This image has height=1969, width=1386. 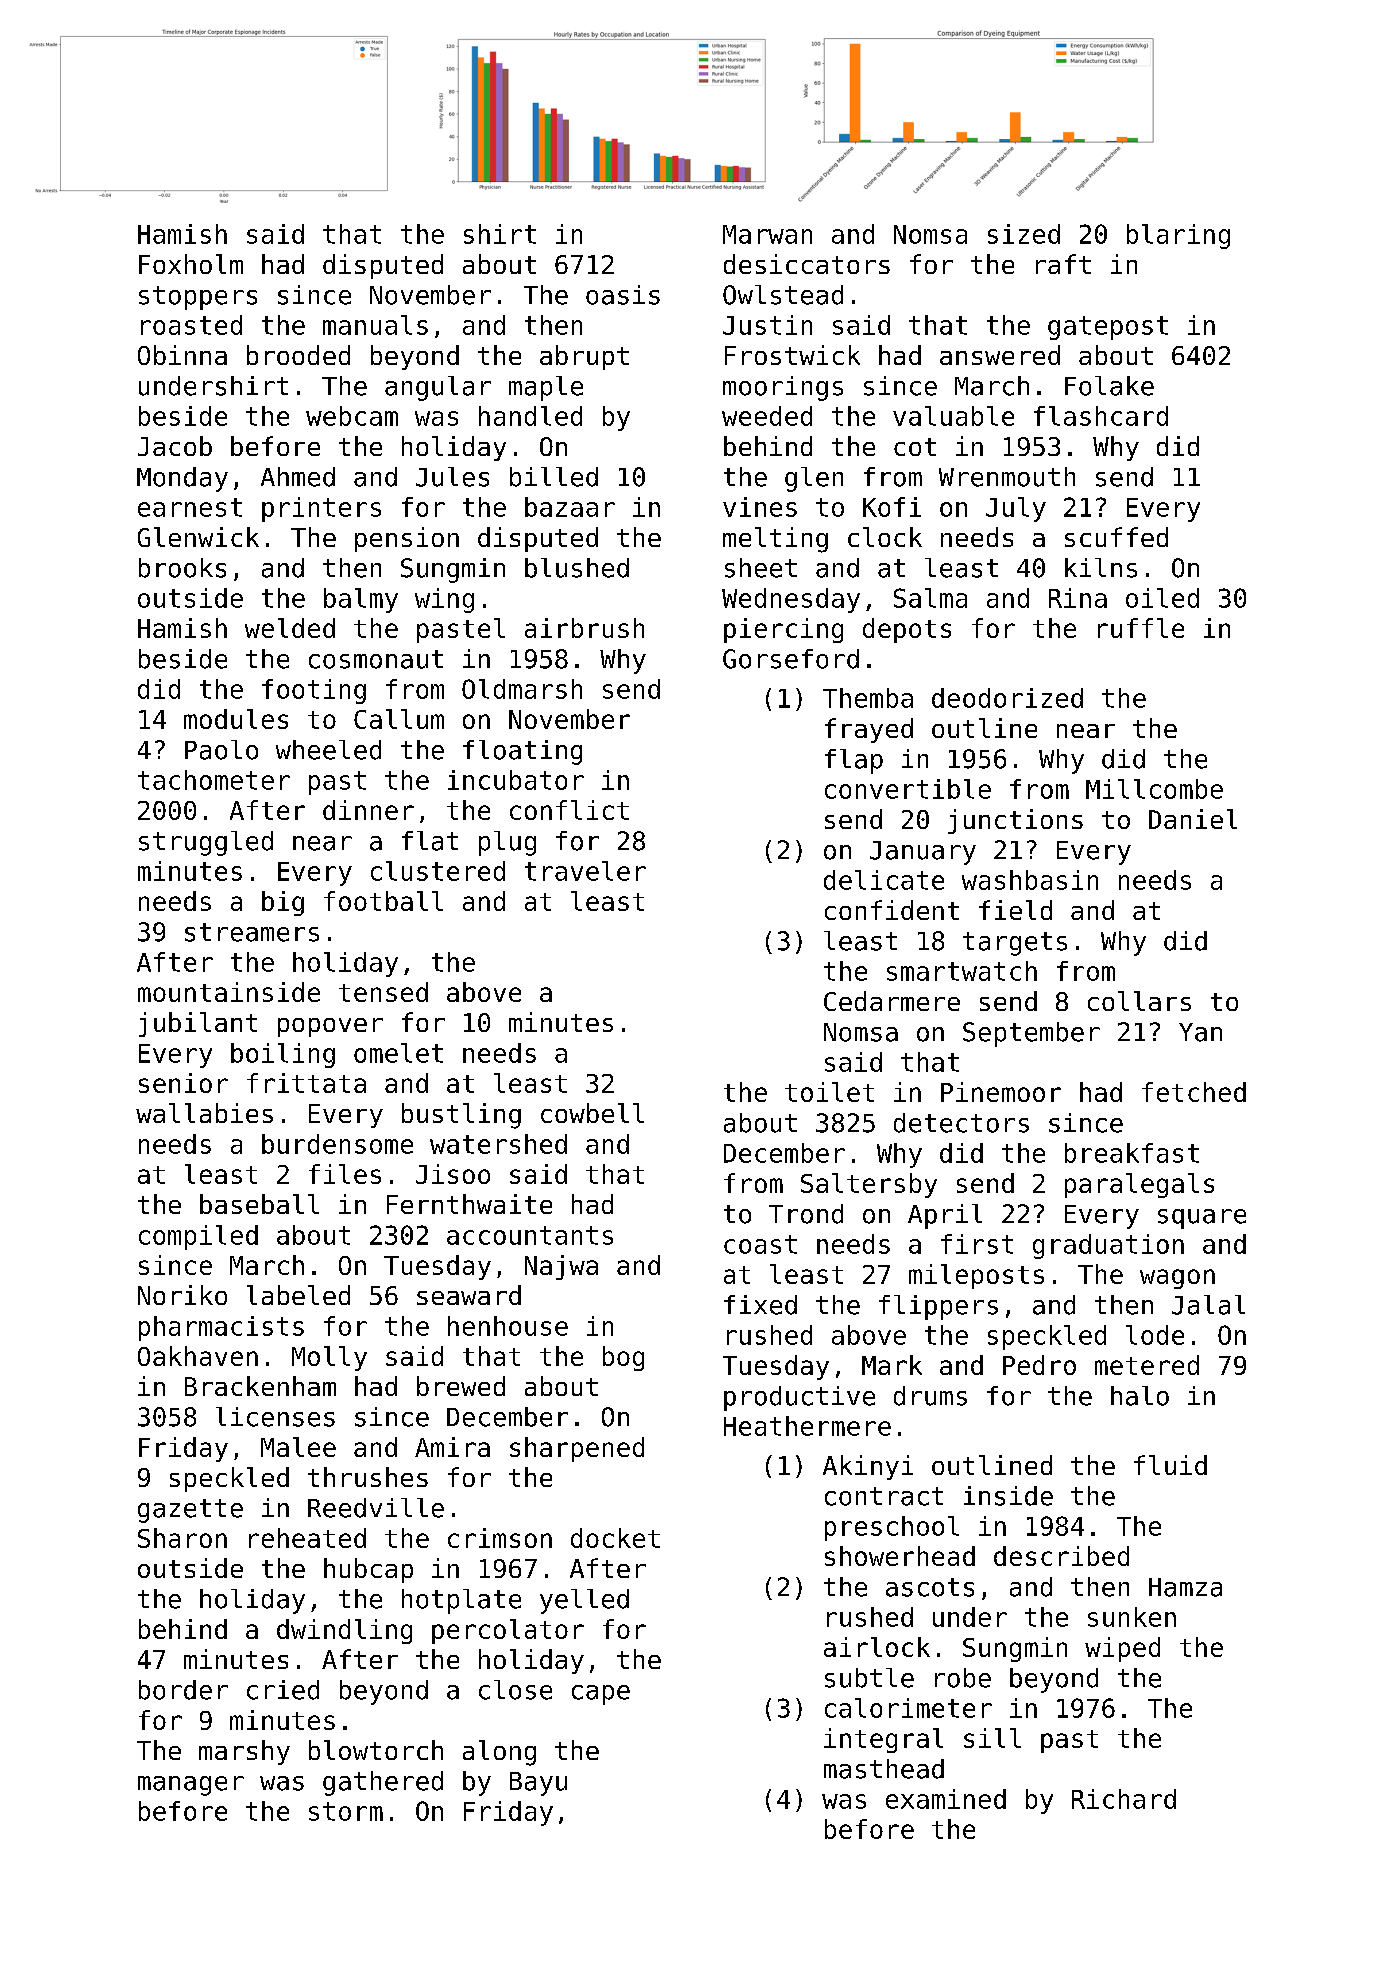 What do you see at coordinates (767, 234) in the image?
I see `Marwan` at bounding box center [767, 234].
